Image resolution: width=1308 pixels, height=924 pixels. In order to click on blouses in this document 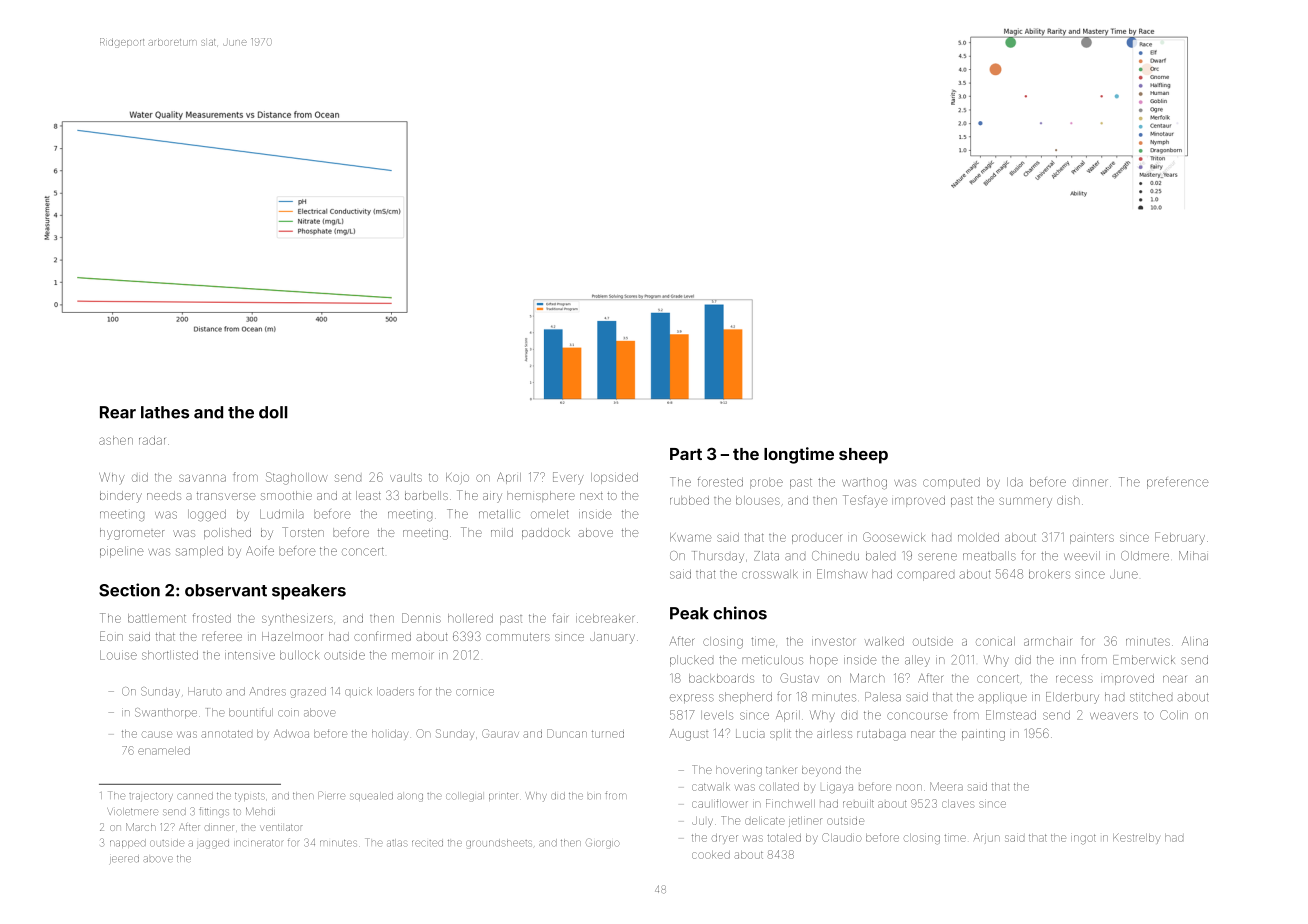, I will do `click(758, 500)`.
